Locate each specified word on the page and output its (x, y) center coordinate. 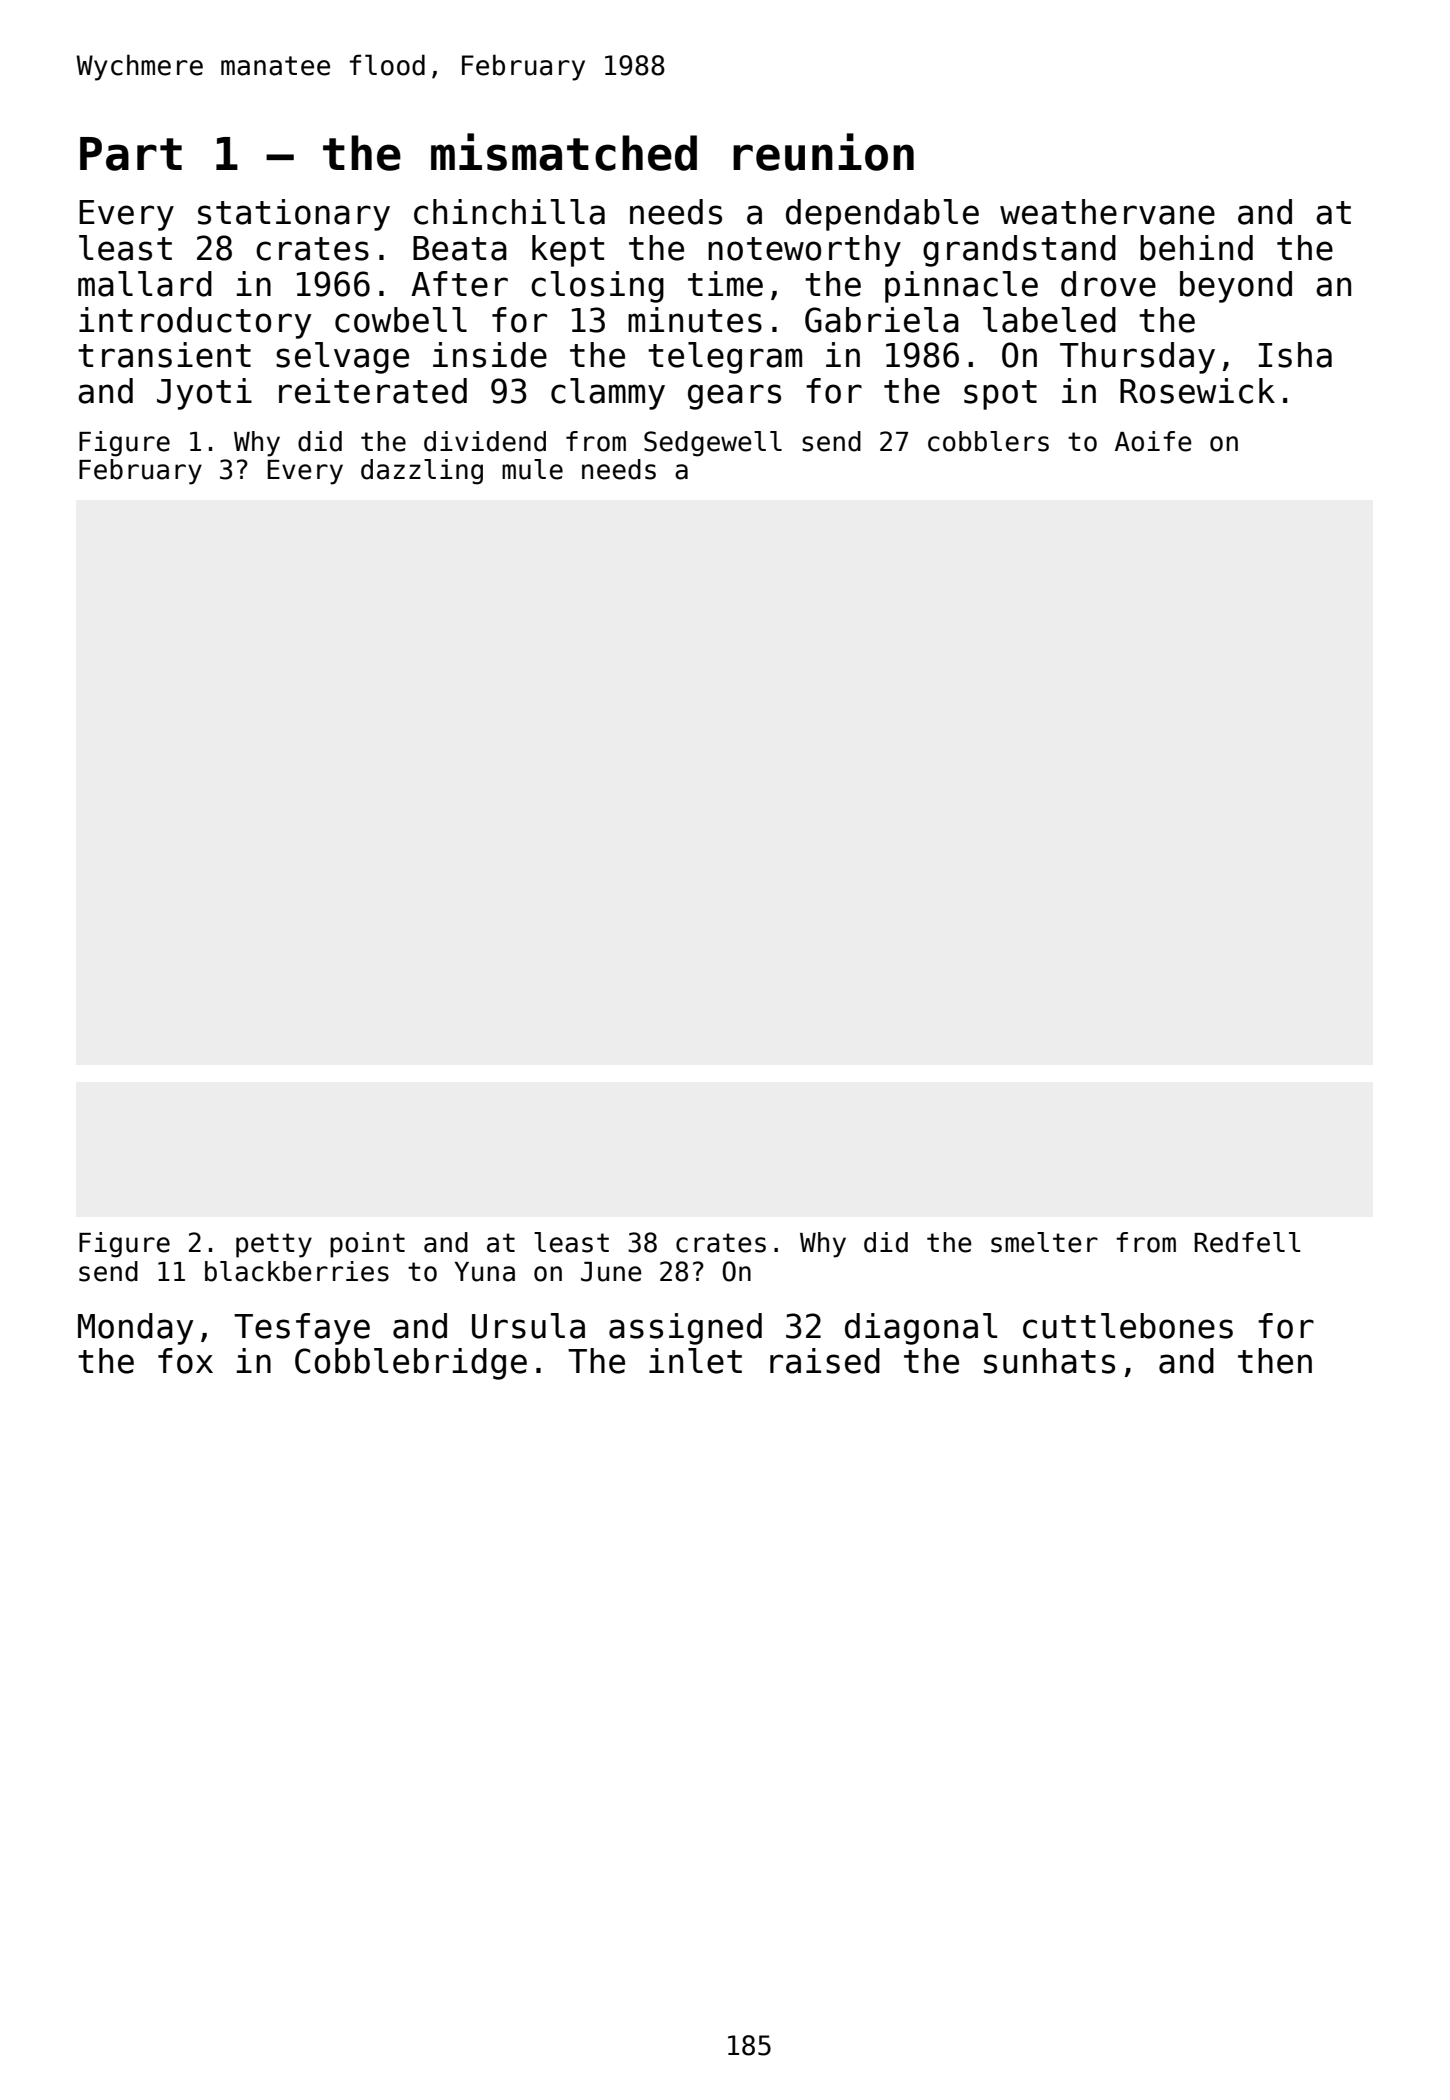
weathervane (1107, 212)
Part (131, 154)
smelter (1044, 1242)
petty (274, 1245)
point (367, 1245)
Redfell (1247, 1242)
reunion (823, 152)
